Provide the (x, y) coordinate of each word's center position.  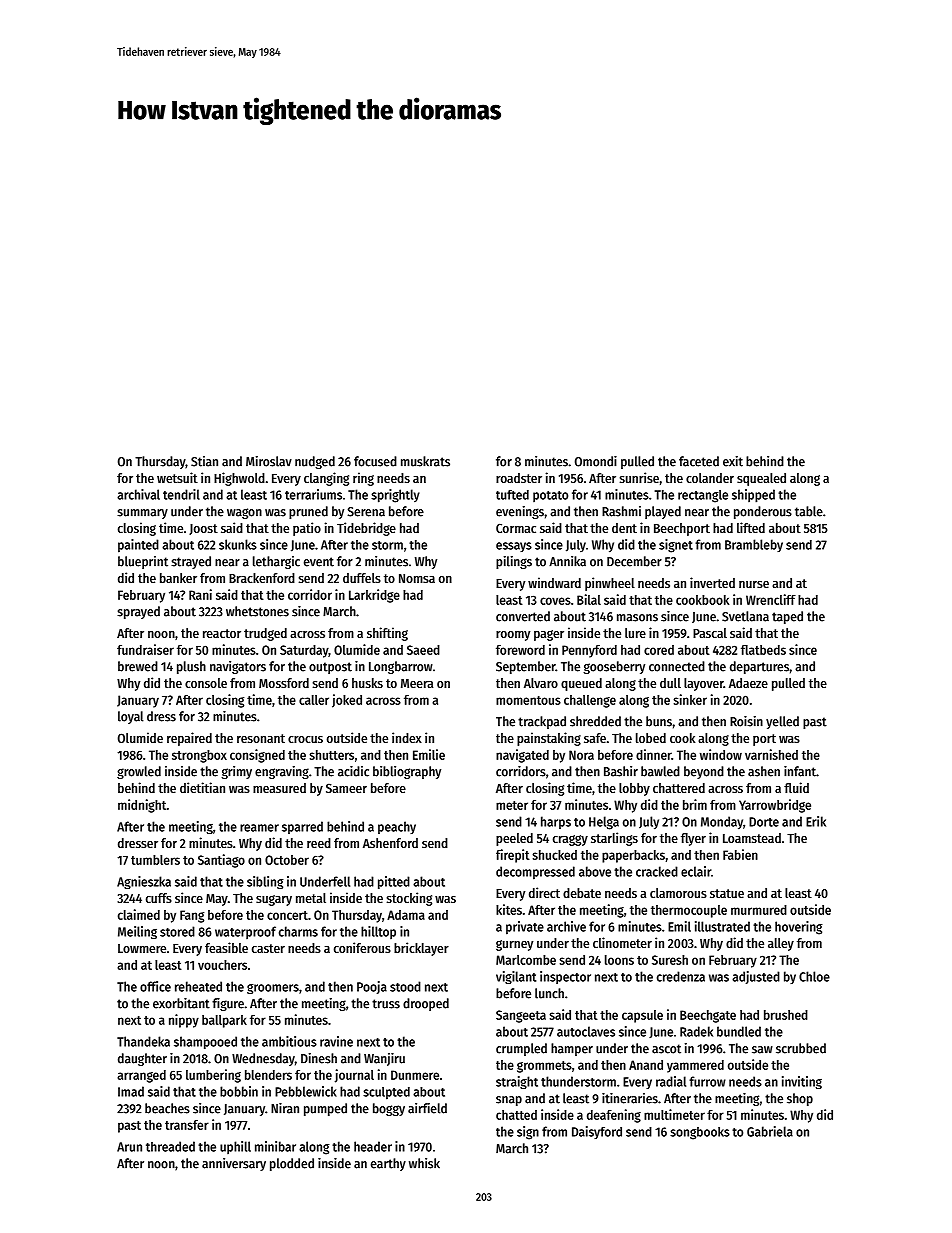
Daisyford (597, 1132)
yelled (782, 722)
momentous (528, 700)
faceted (699, 461)
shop (800, 1099)
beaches (167, 1108)
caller (314, 700)
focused (375, 461)
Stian (204, 461)
